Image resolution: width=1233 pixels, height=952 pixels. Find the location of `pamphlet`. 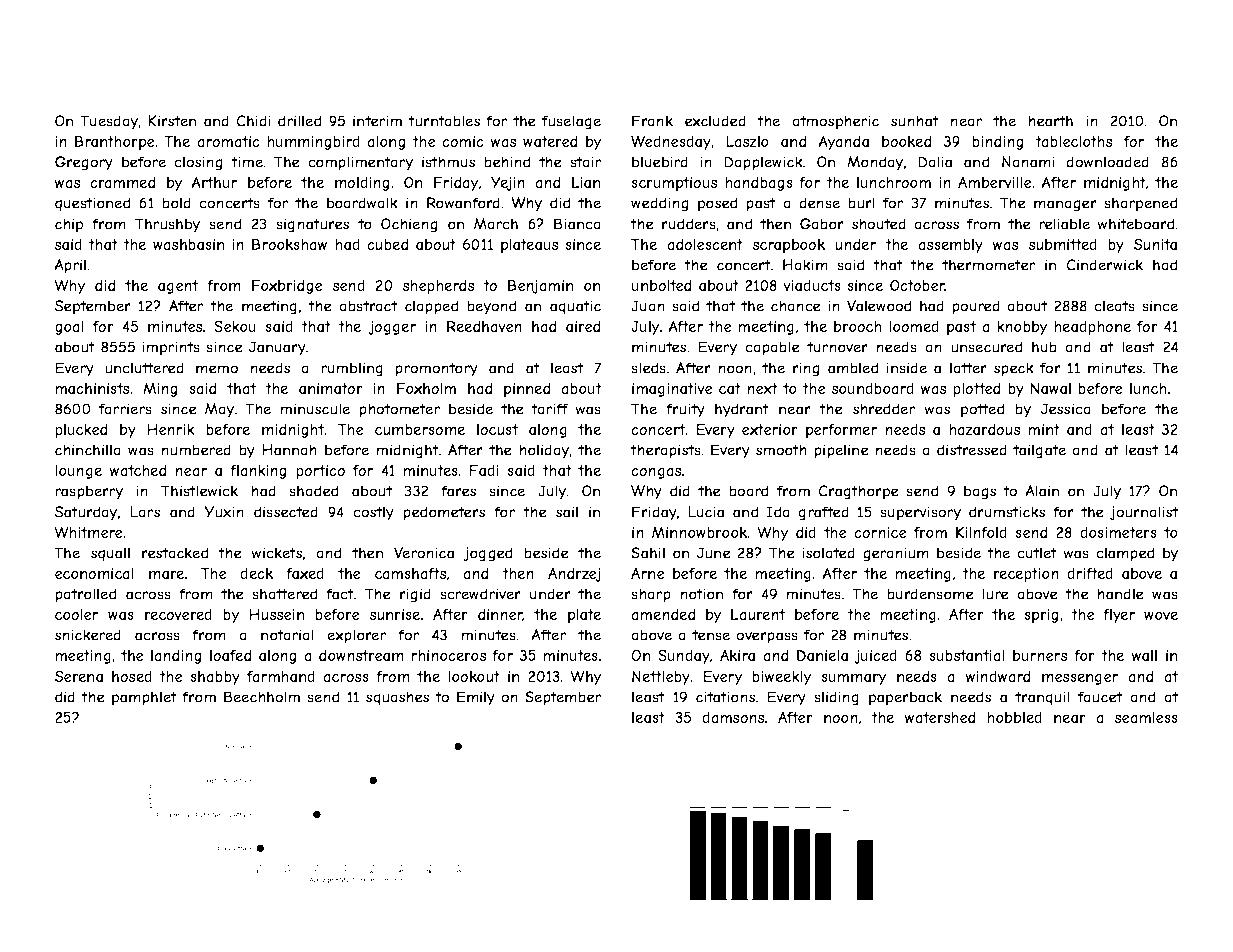

pamphlet is located at coordinates (144, 698).
